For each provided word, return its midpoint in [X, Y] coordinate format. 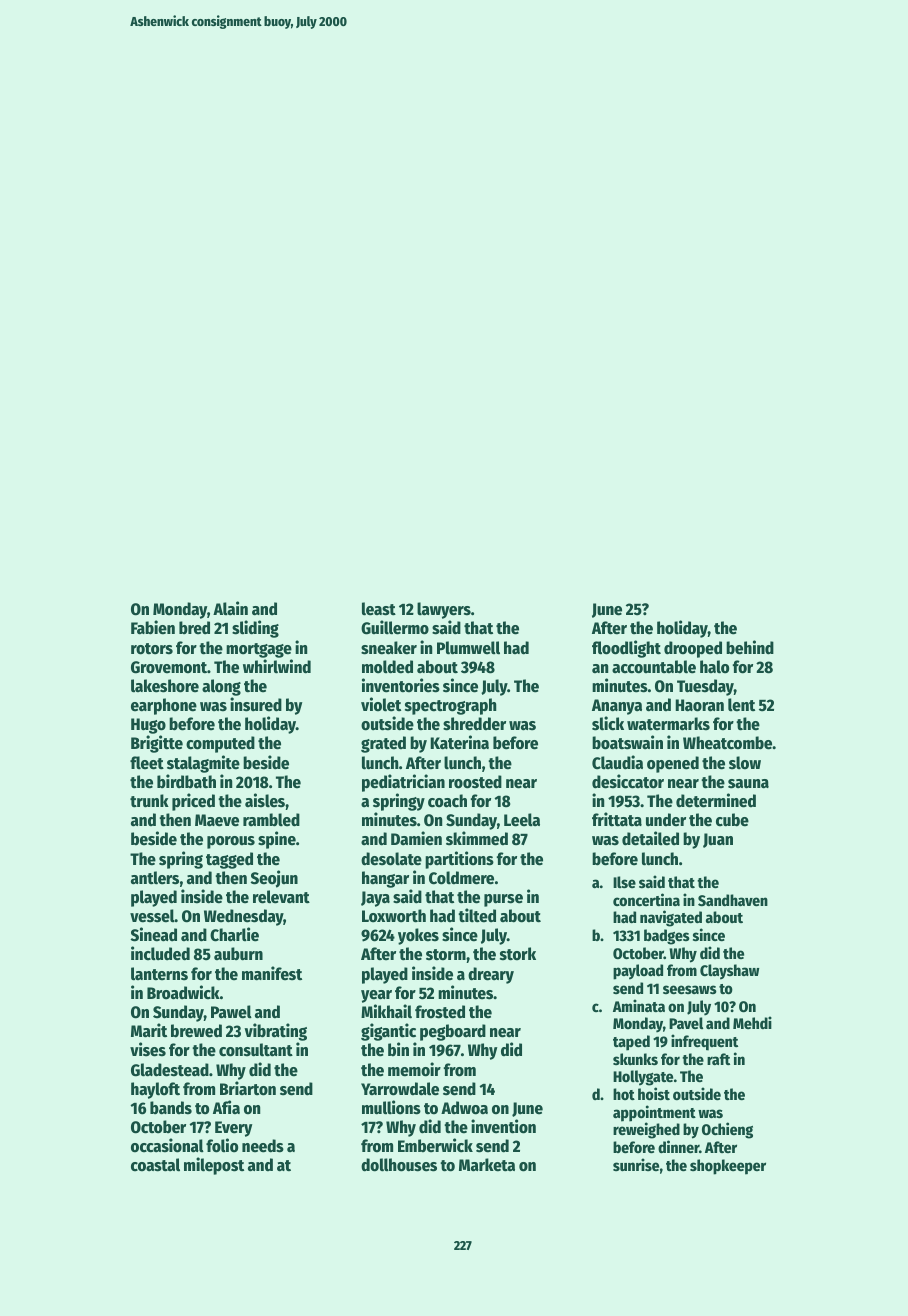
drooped [693, 649]
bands [171, 1108]
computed [220, 744]
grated [383, 744]
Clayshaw [729, 972]
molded [387, 667]
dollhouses [399, 1165]
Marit [149, 1030]
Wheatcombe [728, 743]
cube [732, 820]
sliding [255, 629]
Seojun [274, 879]
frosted [440, 1012]
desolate [391, 859]
